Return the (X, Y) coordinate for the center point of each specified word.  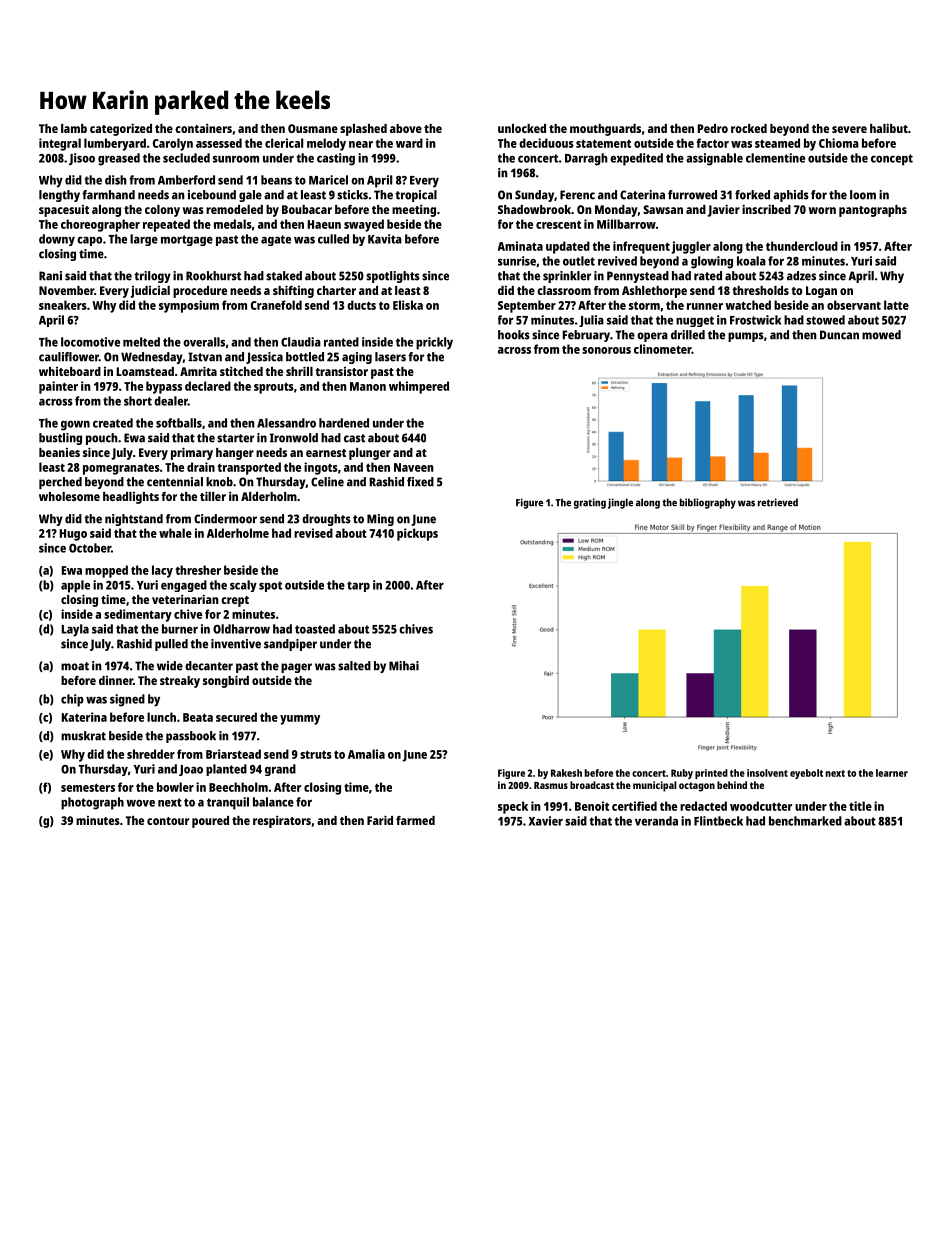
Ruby (682, 774)
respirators (282, 821)
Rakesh (566, 773)
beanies (59, 452)
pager (296, 668)
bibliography (708, 503)
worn (822, 210)
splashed (363, 130)
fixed (420, 482)
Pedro (713, 128)
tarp (358, 586)
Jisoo (82, 159)
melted (141, 342)
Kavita (385, 239)
